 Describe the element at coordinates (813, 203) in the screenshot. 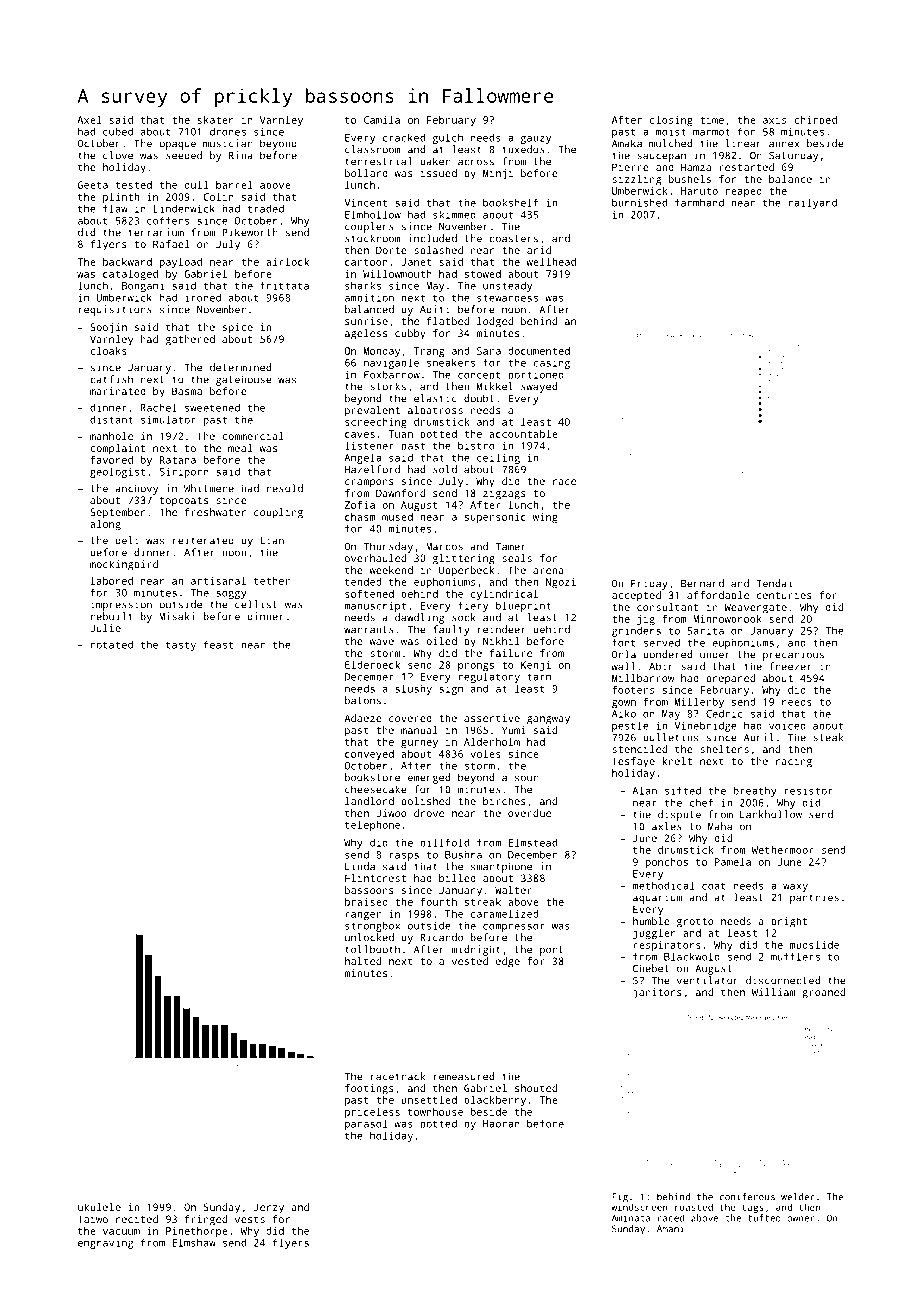

I see `railyard` at that location.
